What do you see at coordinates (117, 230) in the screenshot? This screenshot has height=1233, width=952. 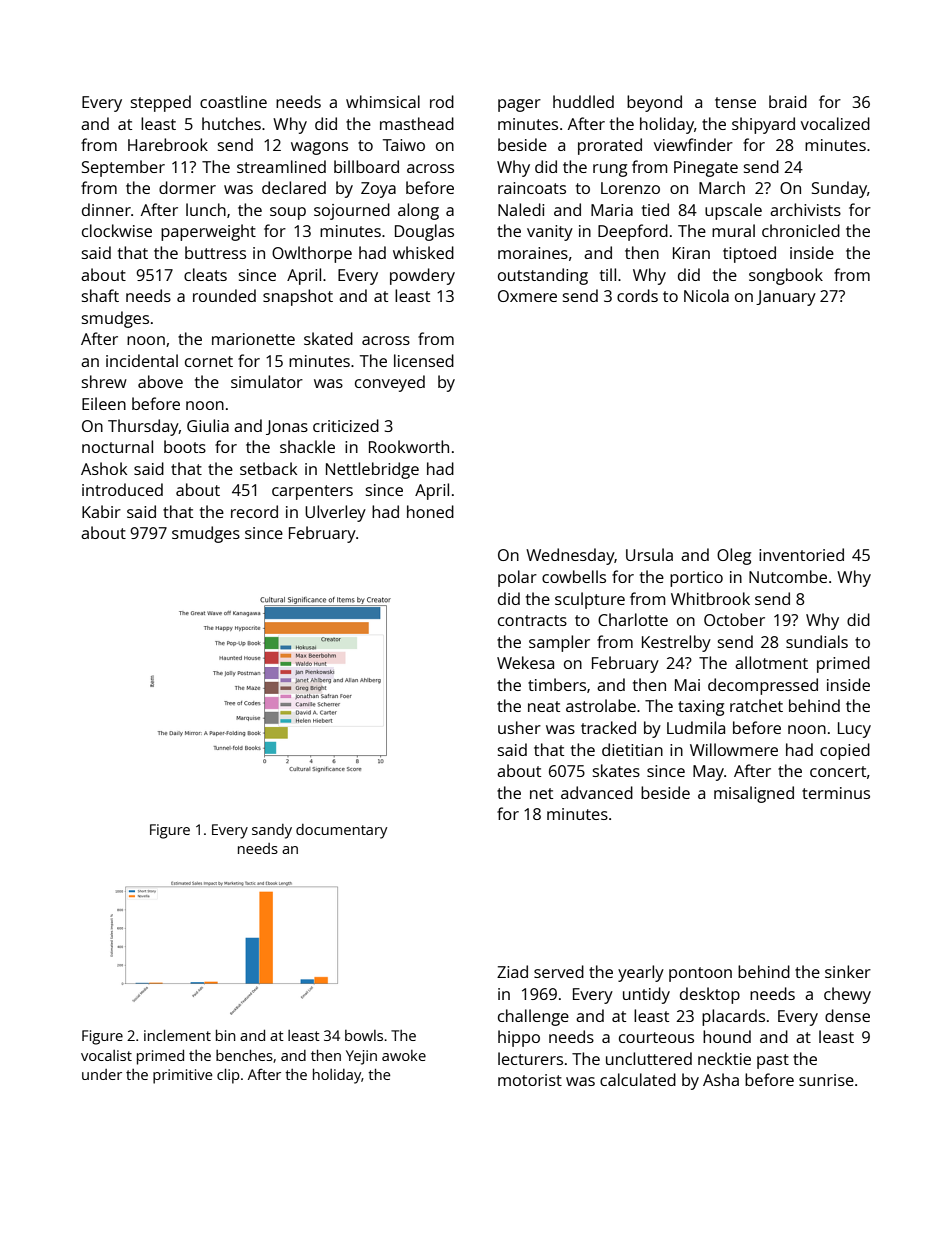 I see `clockwise` at bounding box center [117, 230].
